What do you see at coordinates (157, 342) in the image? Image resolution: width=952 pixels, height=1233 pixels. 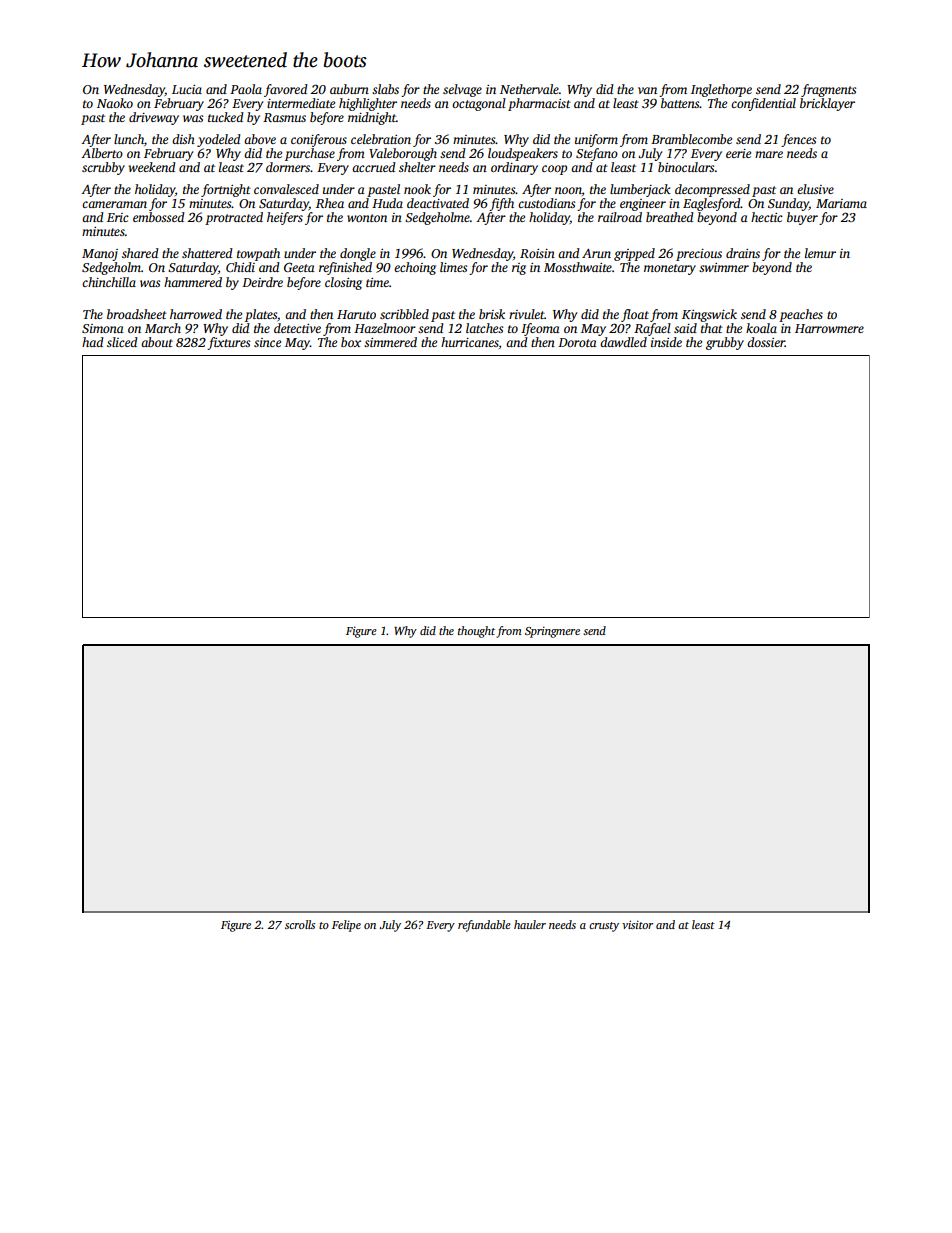 I see `about` at bounding box center [157, 342].
